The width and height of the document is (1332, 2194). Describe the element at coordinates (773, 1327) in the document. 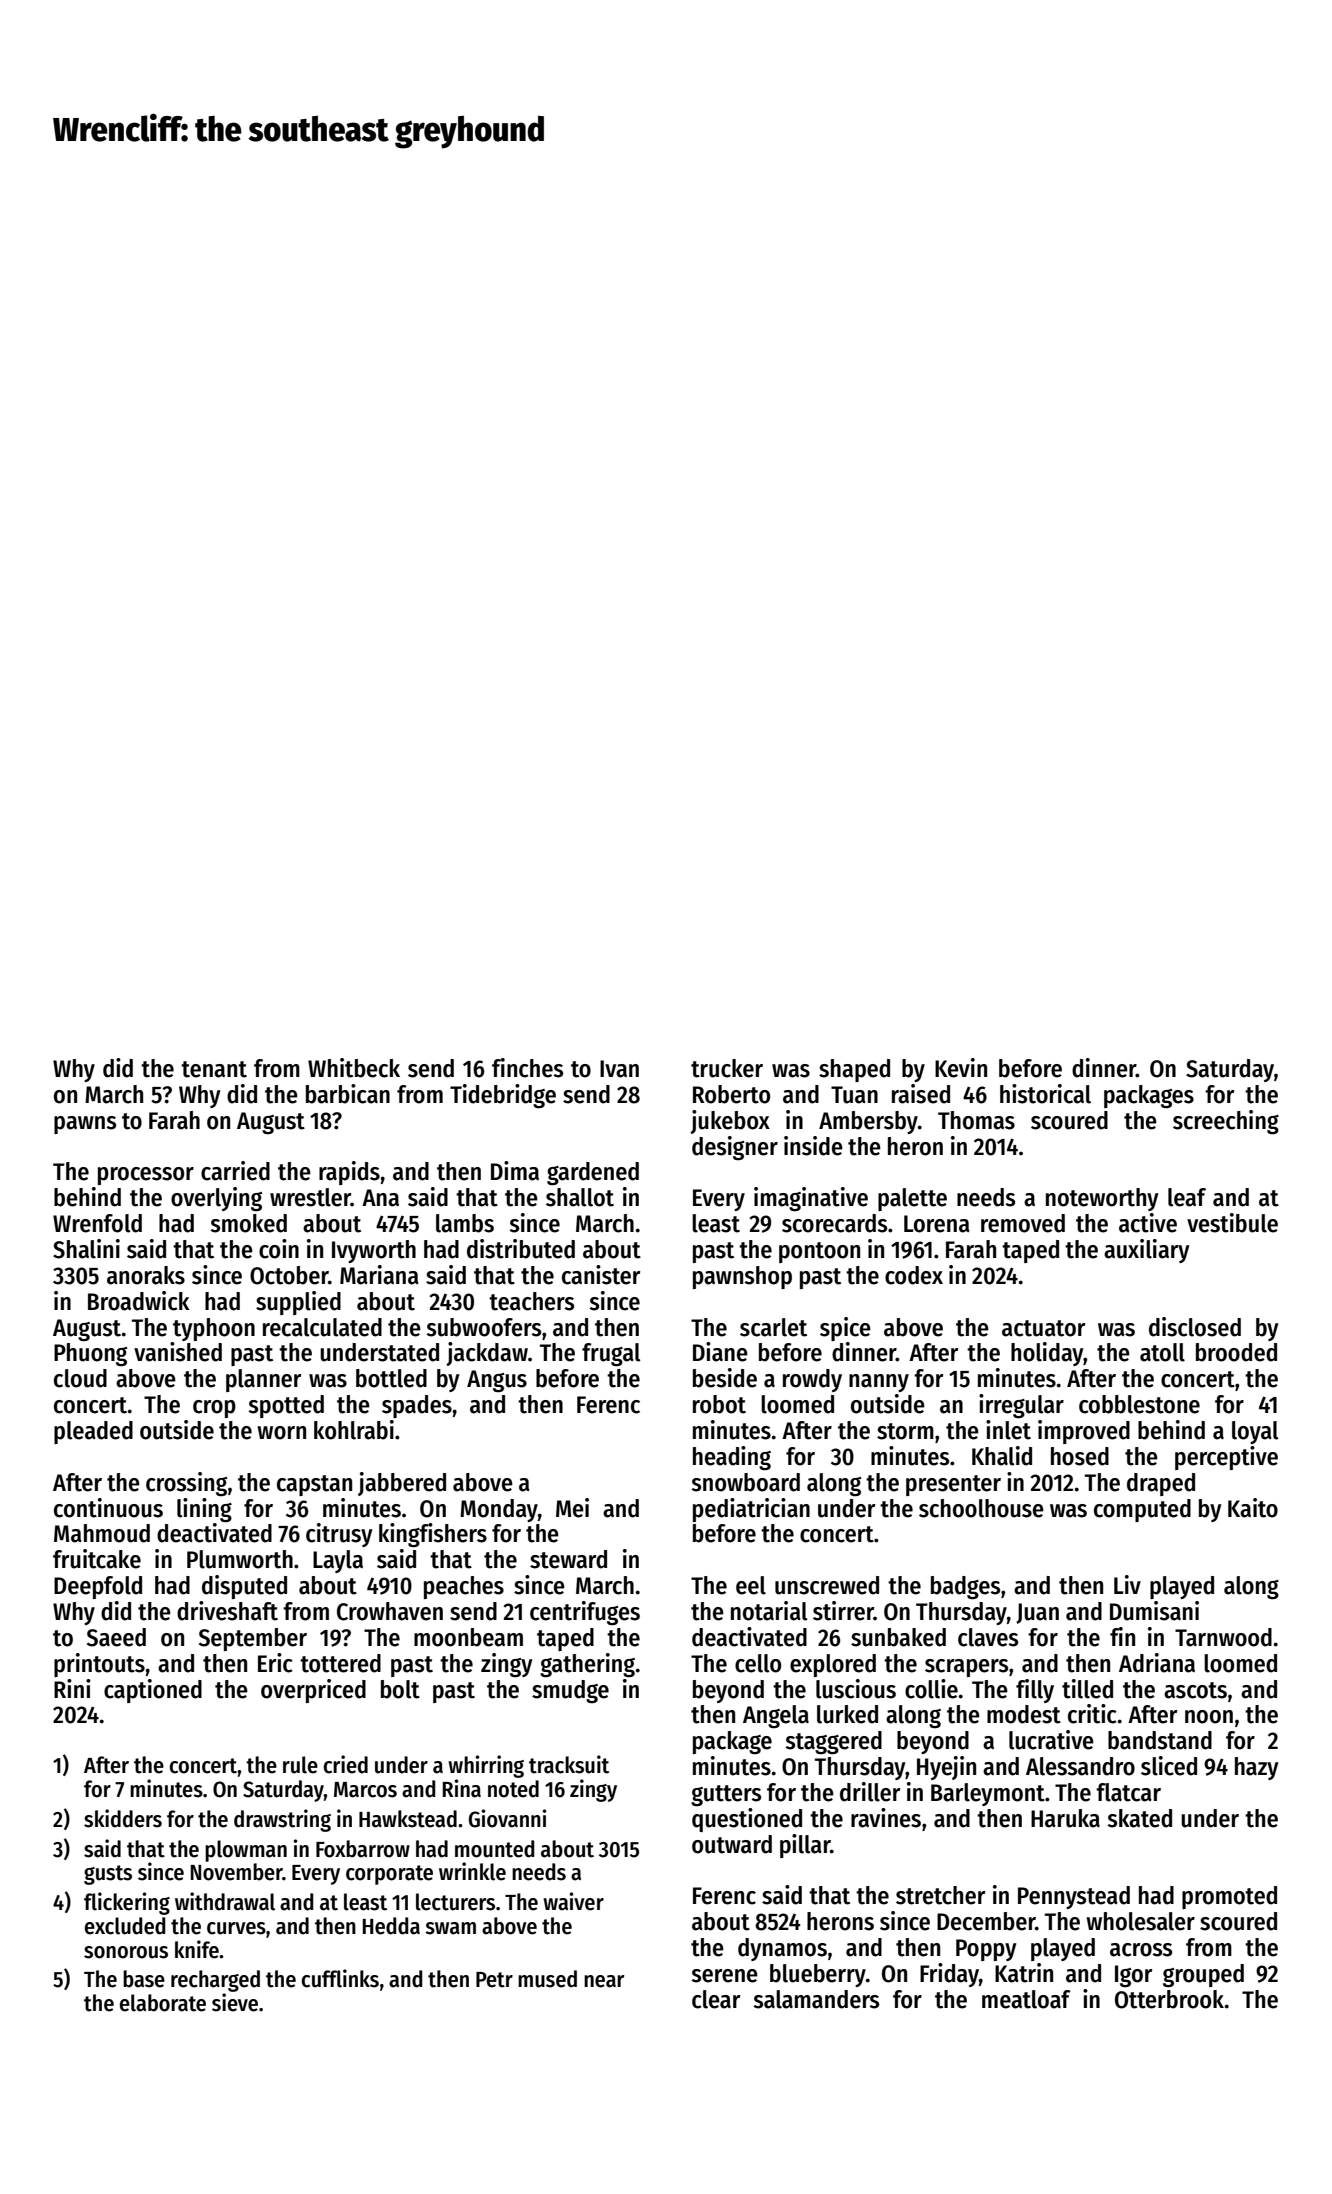

I see `scarlet` at that location.
